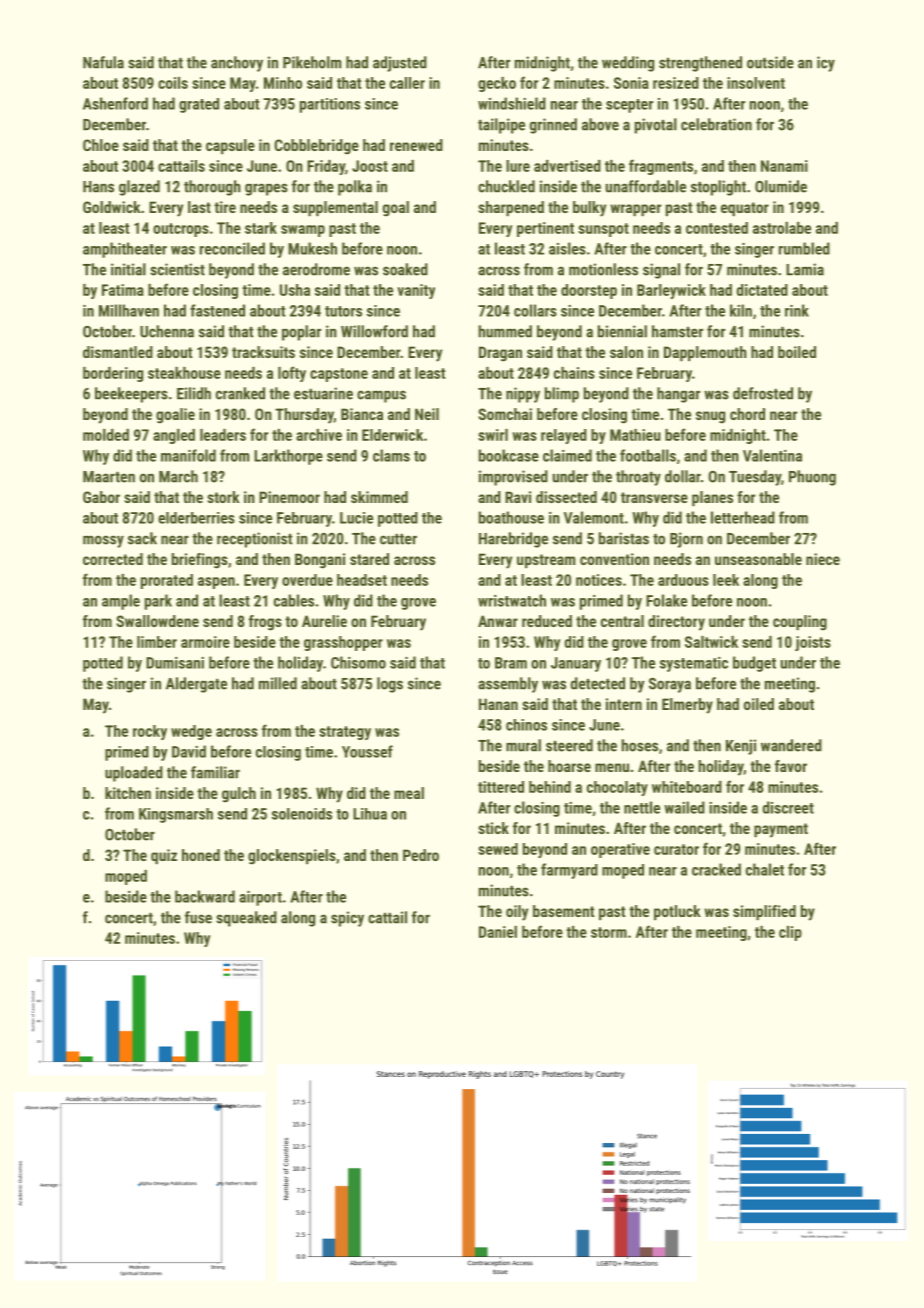 This screenshot has height=1308, width=924. Describe the element at coordinates (603, 230) in the screenshot. I see `sunspot` at that location.
